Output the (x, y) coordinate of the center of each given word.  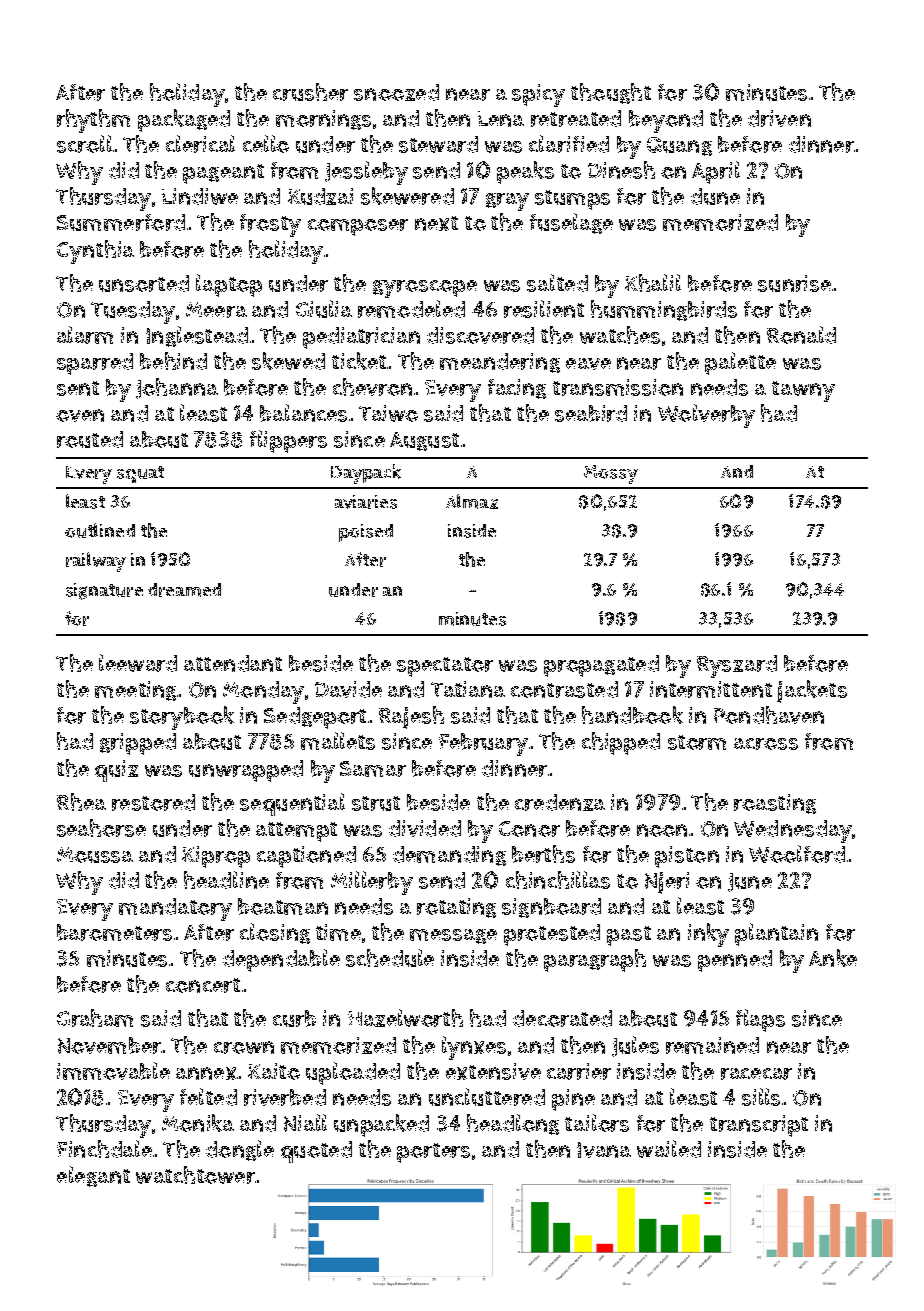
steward (438, 144)
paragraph (595, 960)
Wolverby (706, 416)
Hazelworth (405, 1018)
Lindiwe (200, 196)
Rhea (81, 802)
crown (244, 1047)
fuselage (571, 223)
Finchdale (104, 1149)
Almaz (472, 501)
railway (96, 562)
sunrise (794, 283)
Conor (529, 829)
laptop (229, 285)
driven (779, 118)
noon (662, 830)
